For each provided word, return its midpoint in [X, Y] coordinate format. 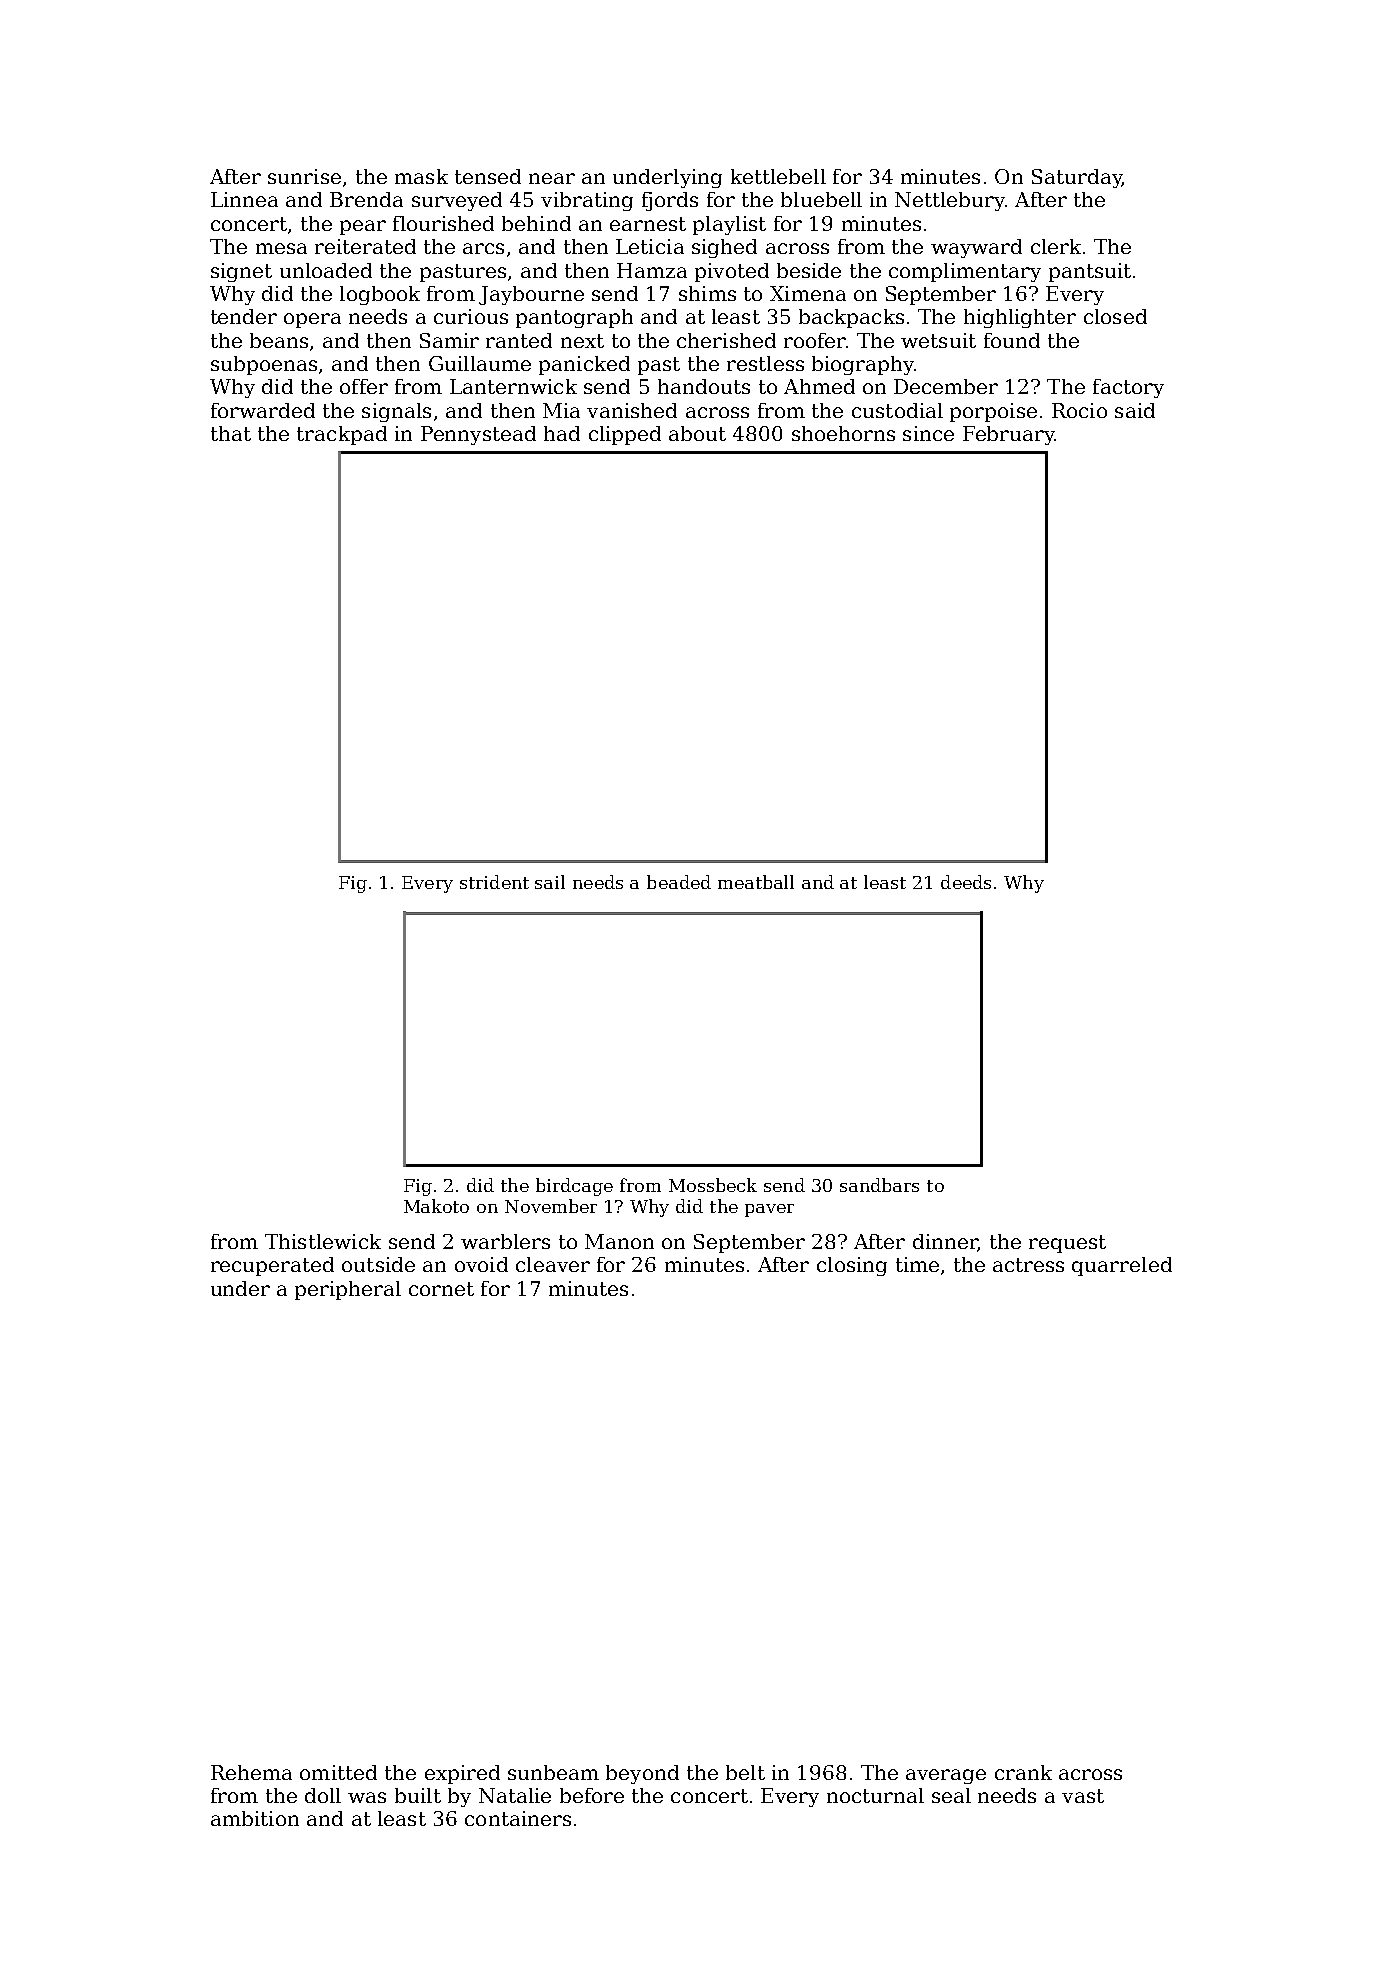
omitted [338, 1772]
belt [745, 1772]
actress [1028, 1265]
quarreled [1122, 1266]
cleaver [553, 1264]
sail [550, 882]
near [552, 178]
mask [421, 176]
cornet [441, 1289]
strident [494, 882]
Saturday [1077, 178]
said [1135, 410]
